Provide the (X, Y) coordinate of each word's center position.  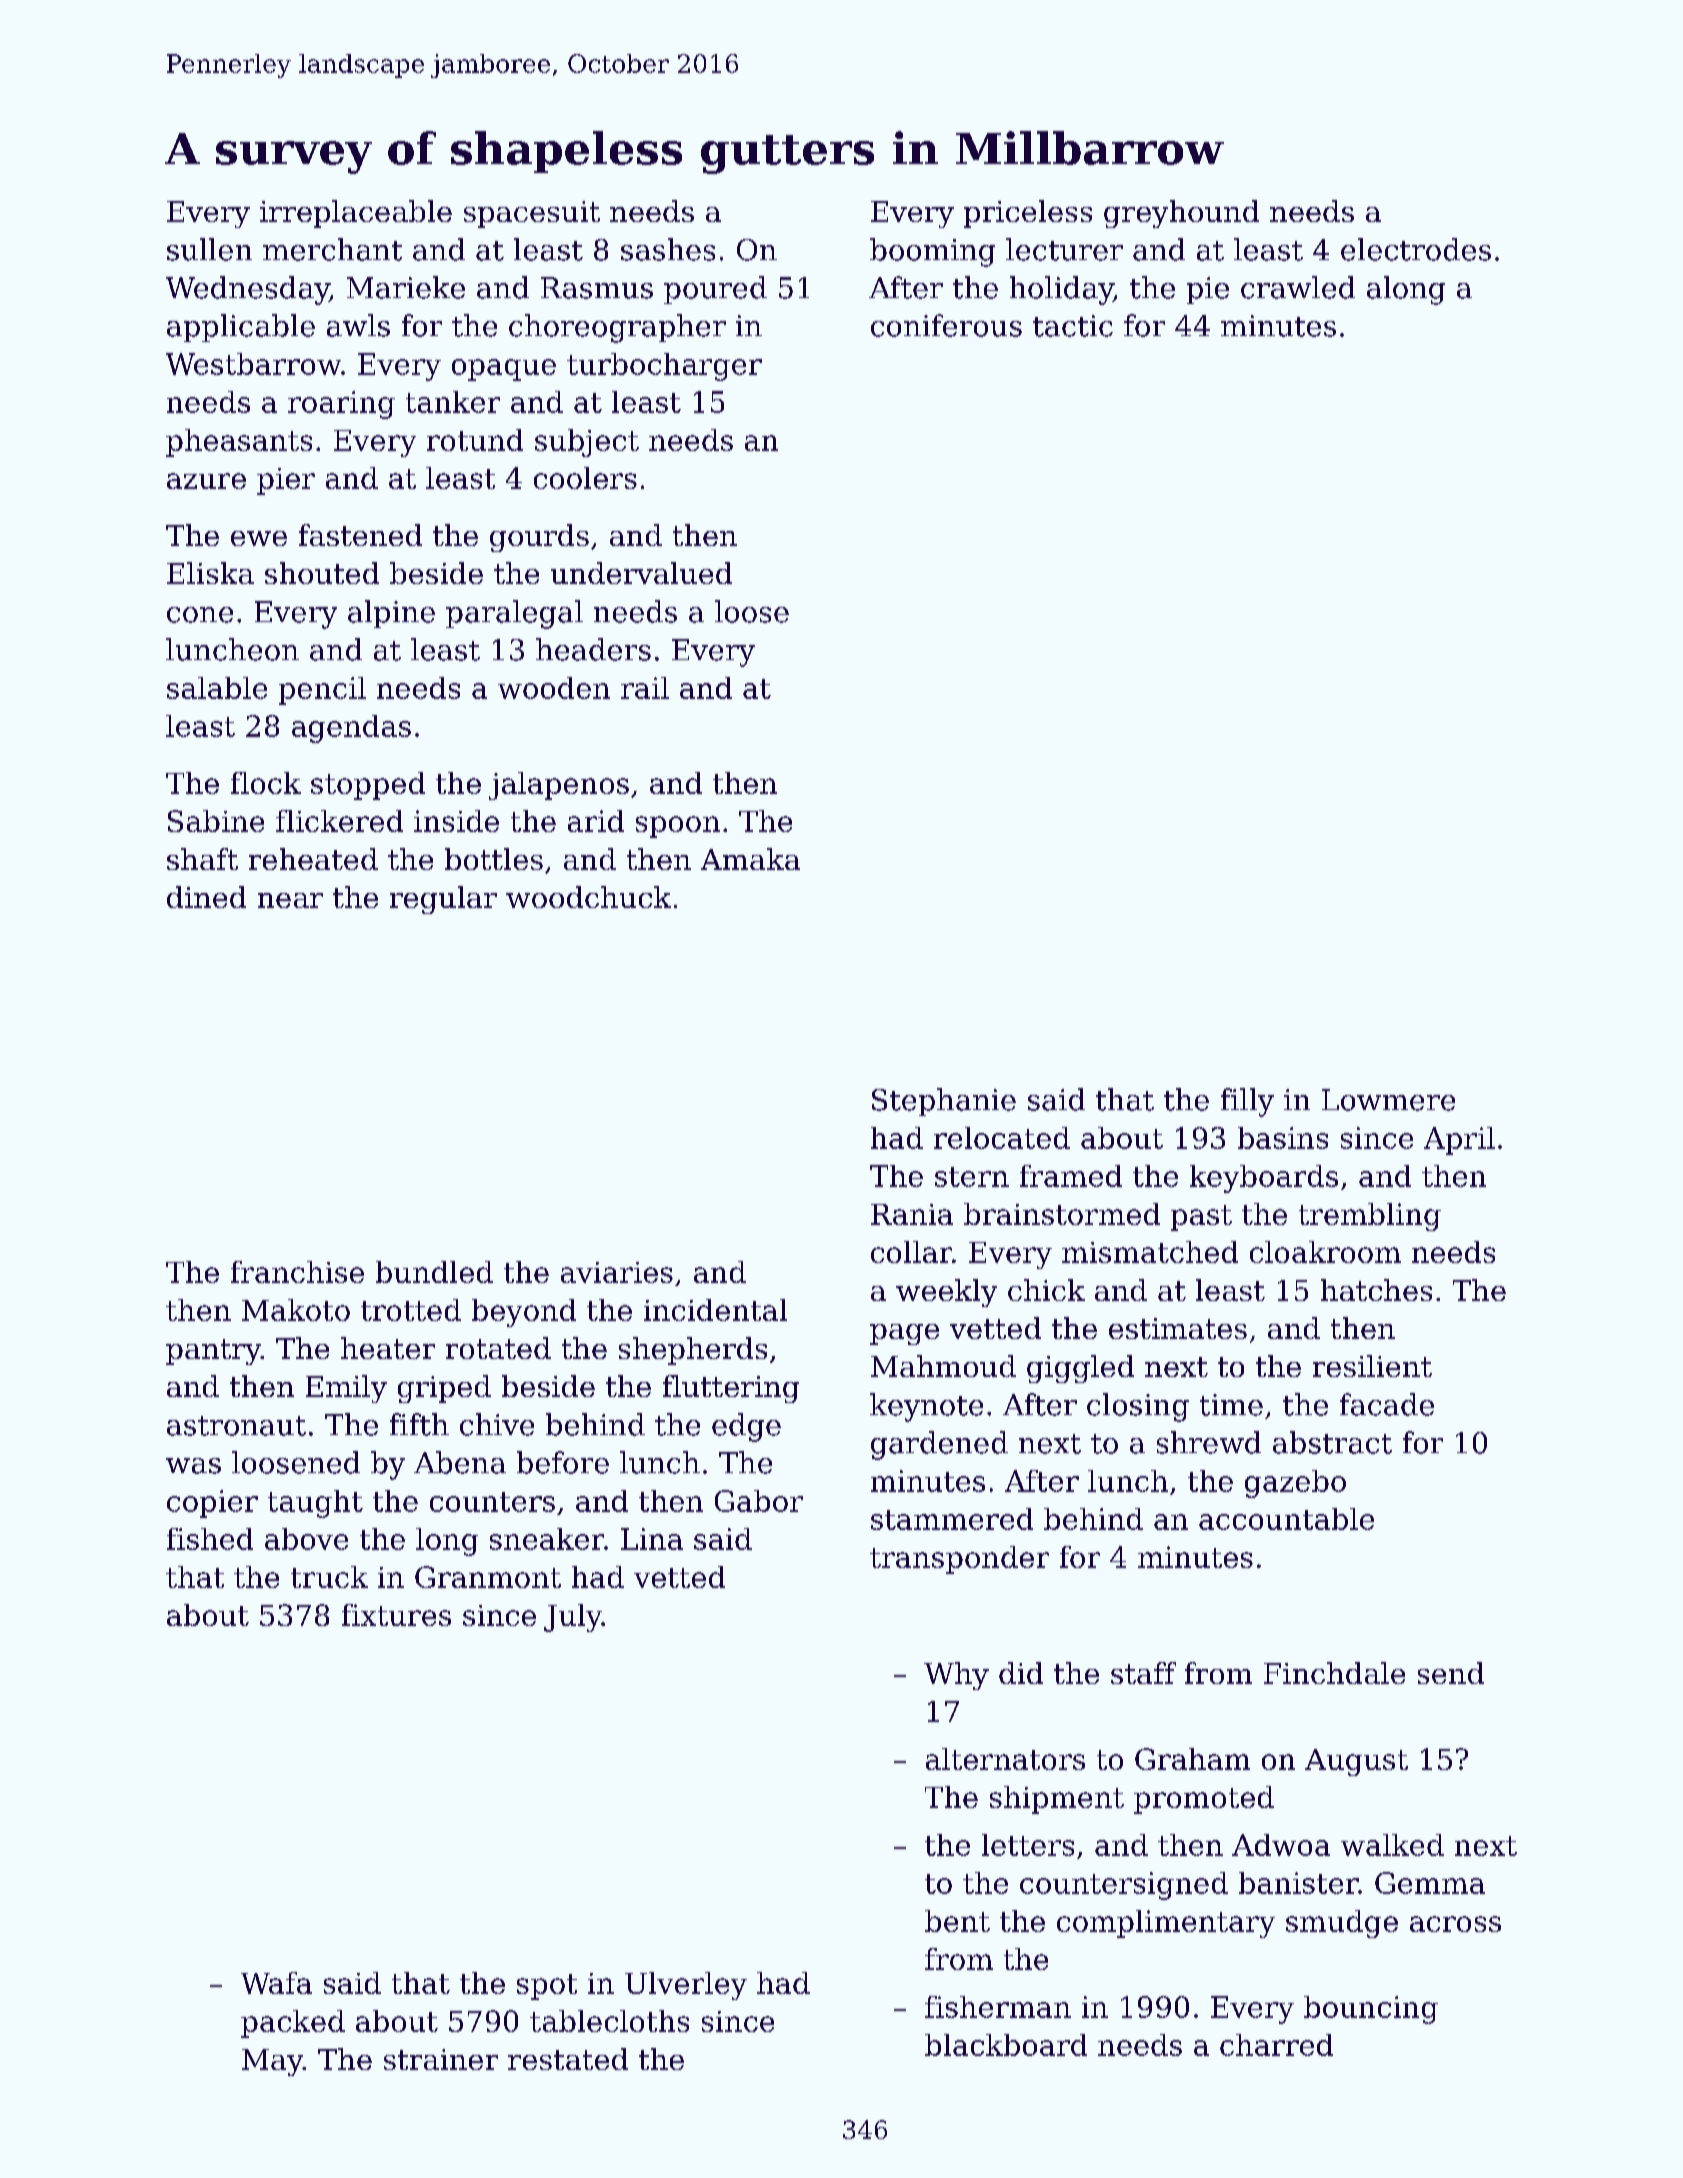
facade (1387, 1404)
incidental (715, 1310)
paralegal (514, 614)
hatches (1376, 1290)
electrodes (1416, 249)
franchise (297, 1272)
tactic (1073, 326)
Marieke (406, 287)
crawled (1298, 287)
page (904, 1334)
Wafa (276, 1983)
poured (715, 290)
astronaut (236, 1426)
